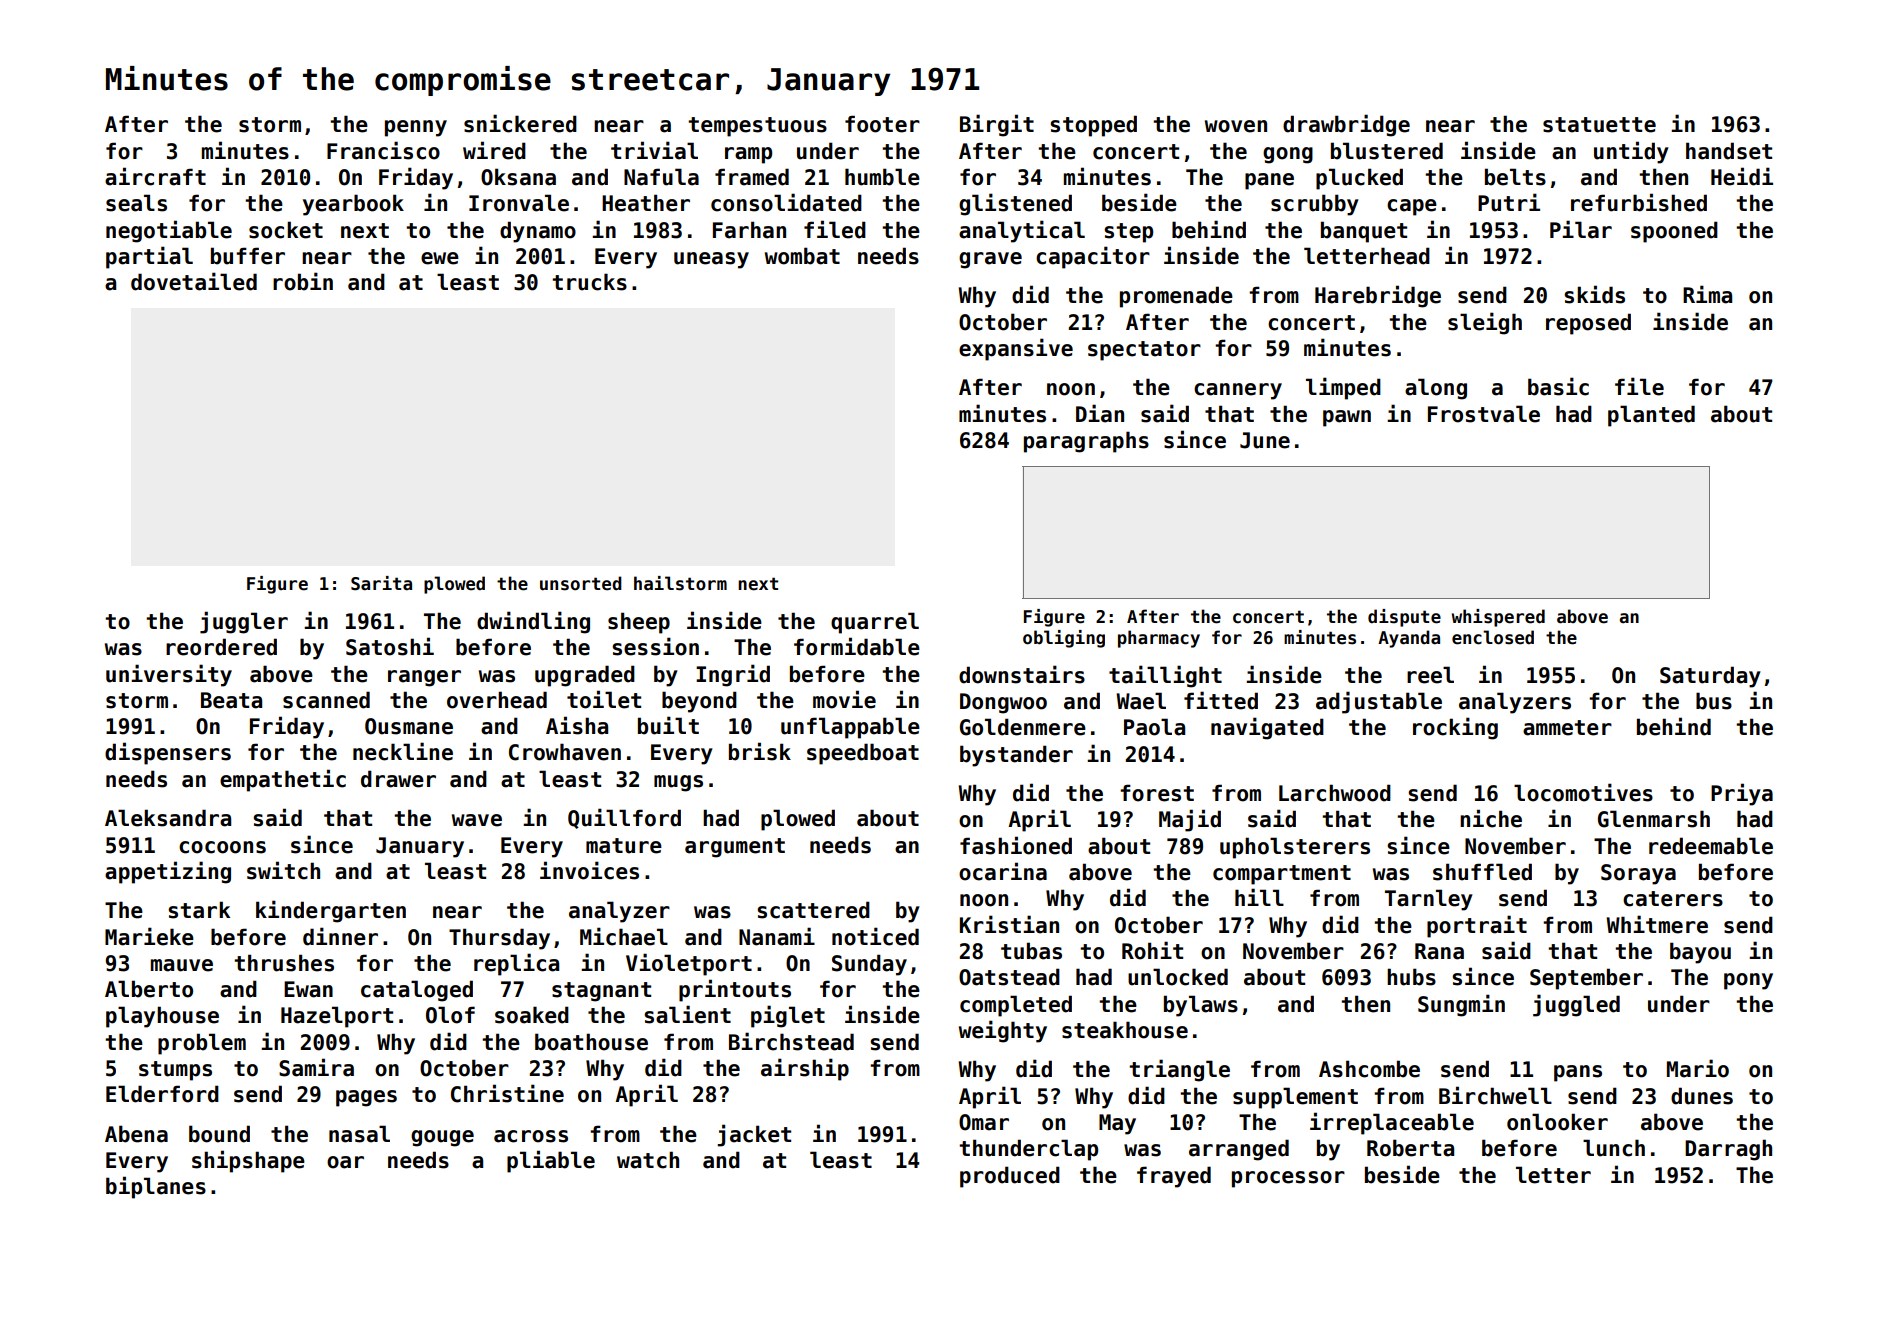 The height and width of the screenshot is (1329, 1879). Describe the element at coordinates (1728, 1150) in the screenshot. I see `Darragh` at that location.
